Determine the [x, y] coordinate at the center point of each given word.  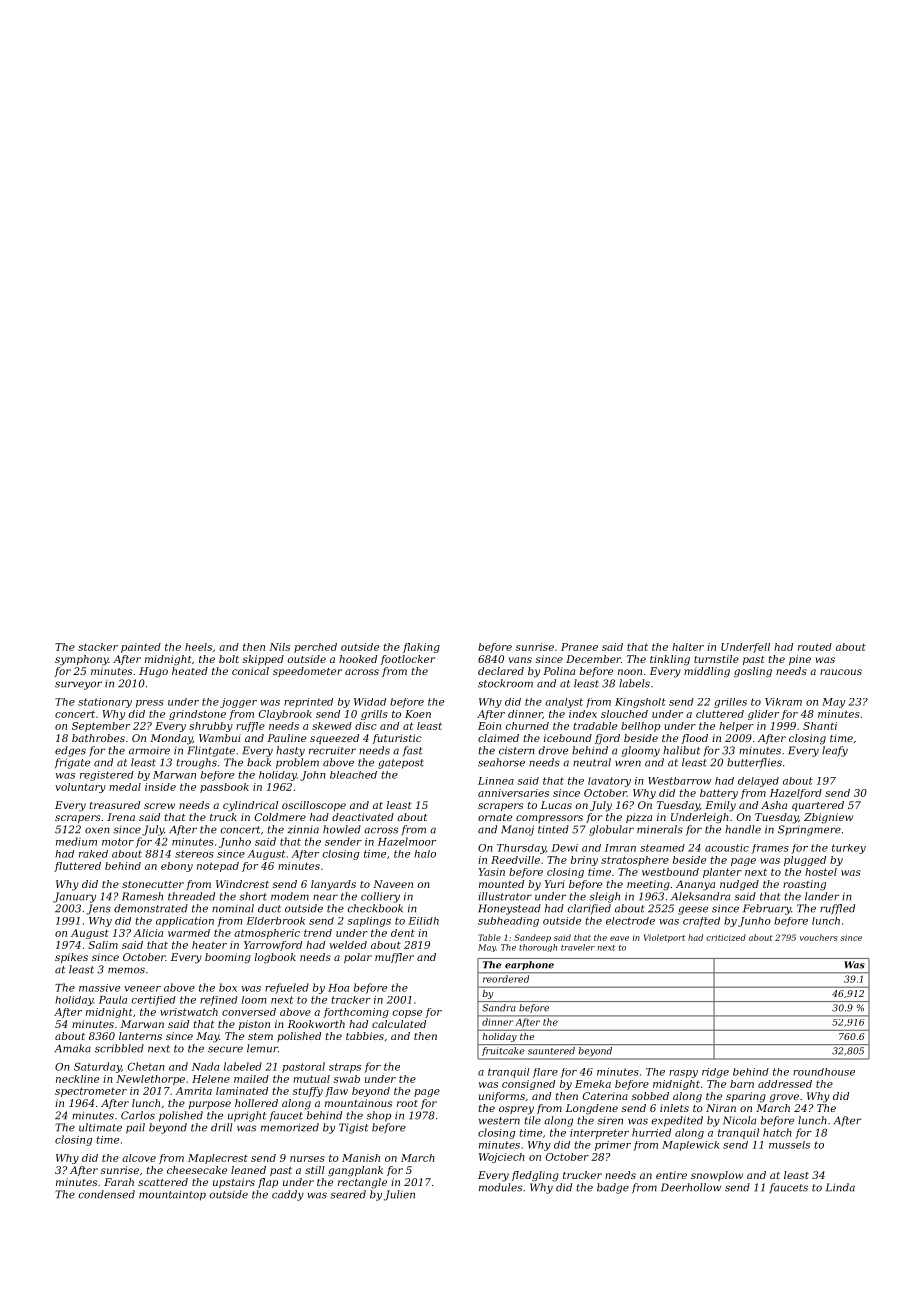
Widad [370, 702]
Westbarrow [679, 781]
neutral [592, 762]
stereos [194, 854]
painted [141, 648]
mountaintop [172, 1195]
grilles [730, 703]
